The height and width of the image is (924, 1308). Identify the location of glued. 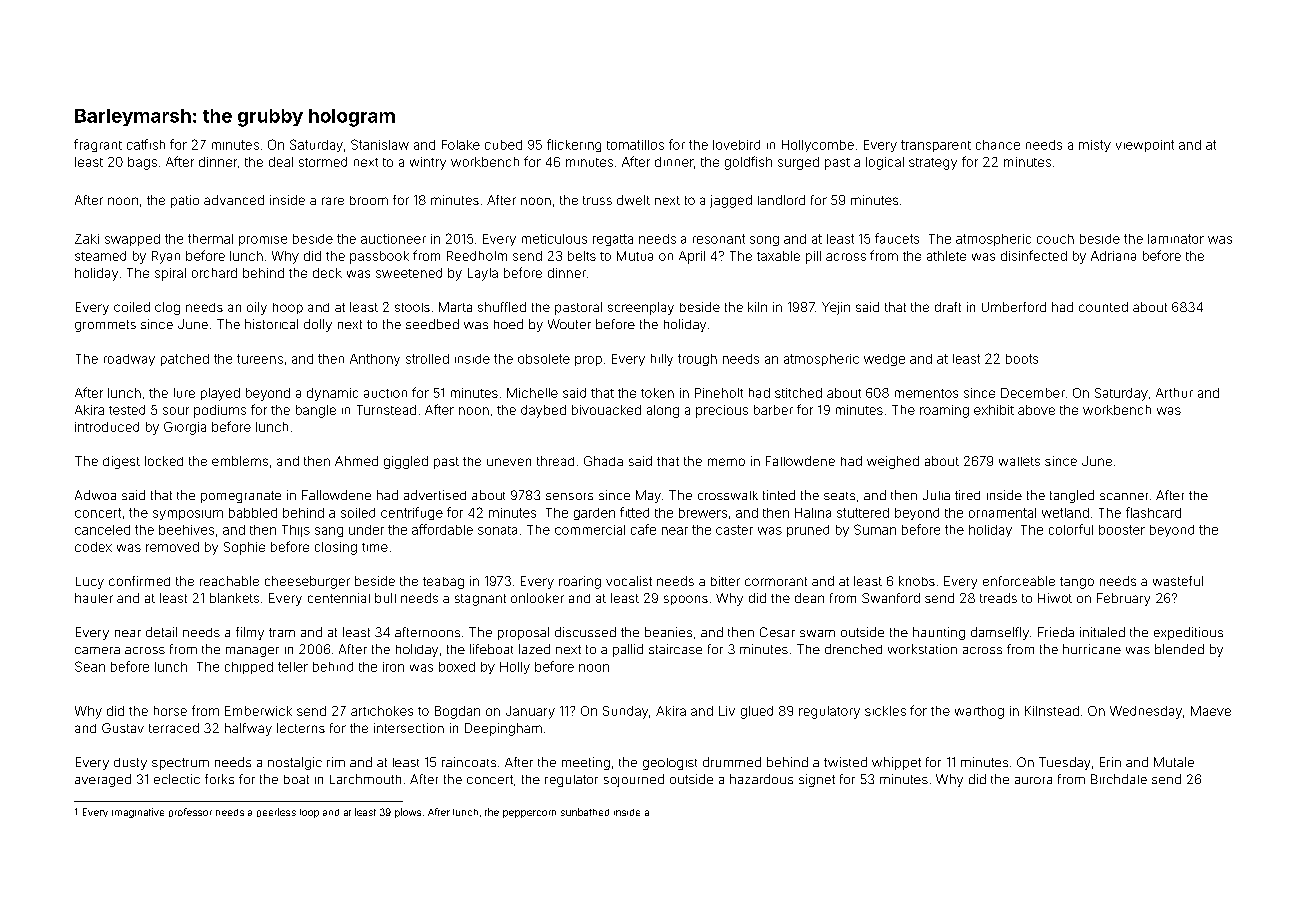
(757, 712).
